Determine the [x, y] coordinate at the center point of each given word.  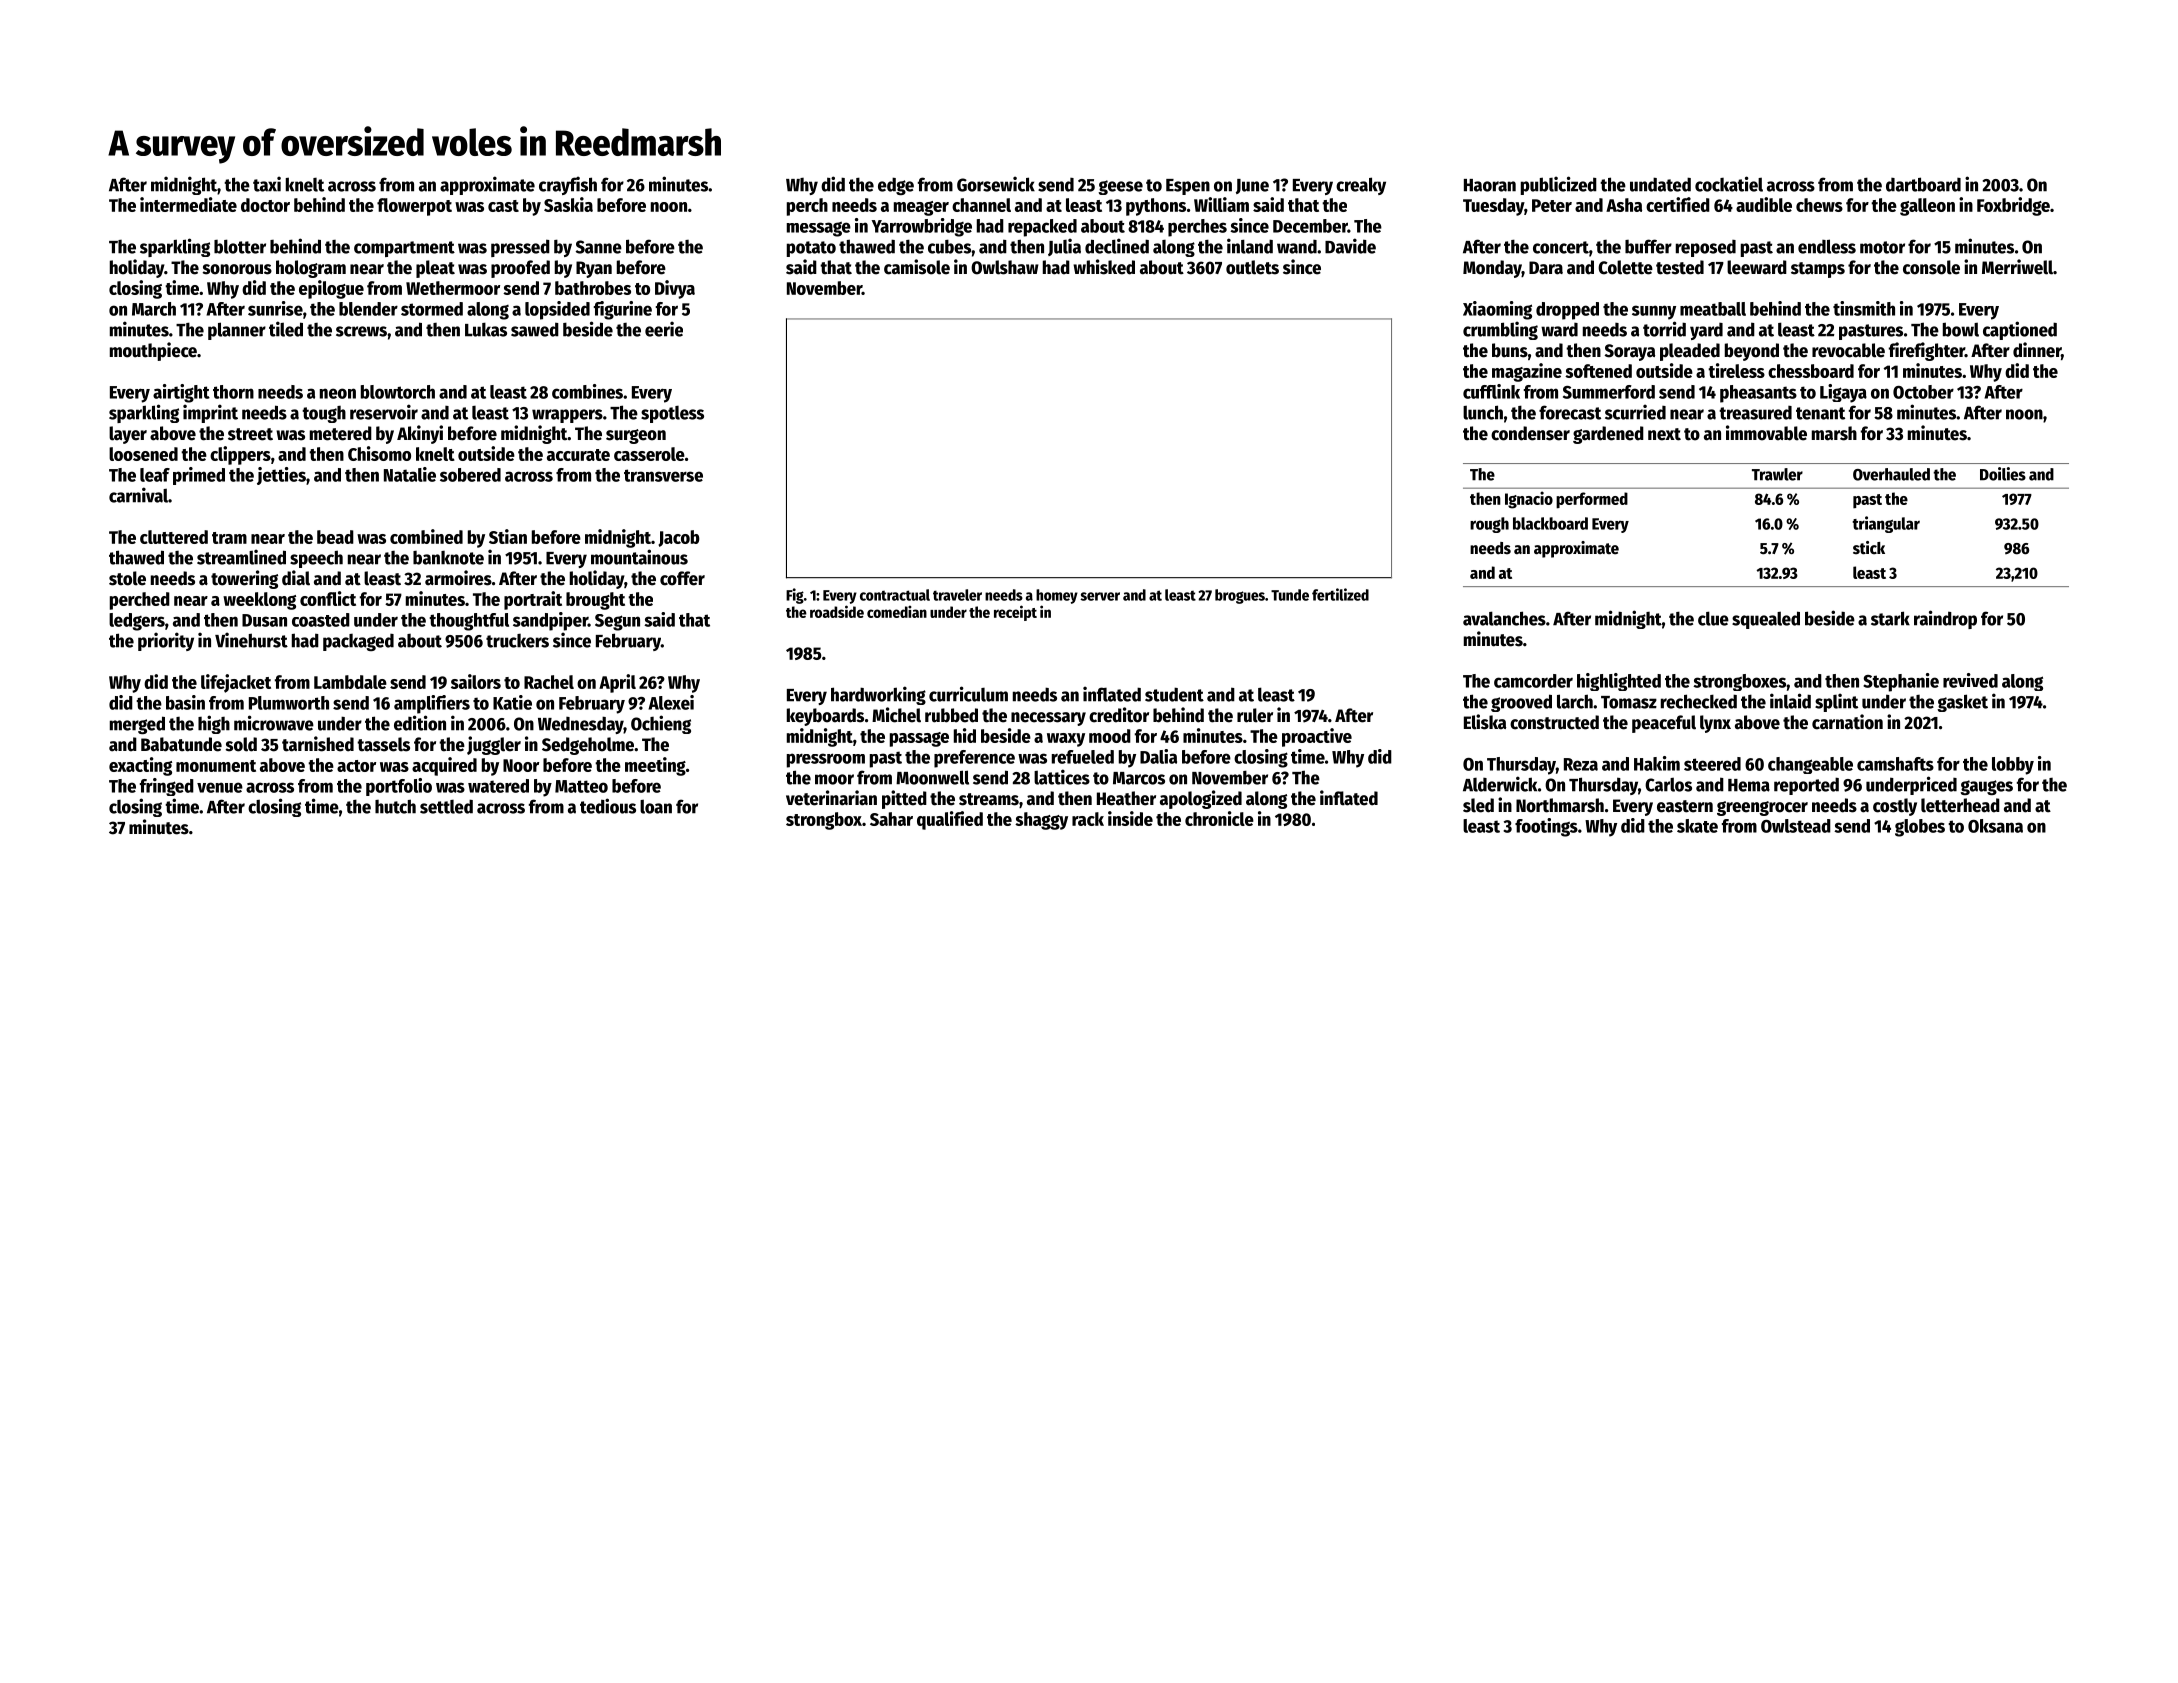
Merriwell [2017, 267]
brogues [1240, 596]
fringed [167, 787]
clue [1713, 618]
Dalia [1158, 756]
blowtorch [398, 392]
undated [1660, 184]
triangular [1886, 524]
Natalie [410, 474]
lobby [2013, 766]
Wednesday [581, 725]
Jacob [679, 538]
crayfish [568, 185]
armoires [458, 578]
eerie [664, 329]
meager [921, 208]
